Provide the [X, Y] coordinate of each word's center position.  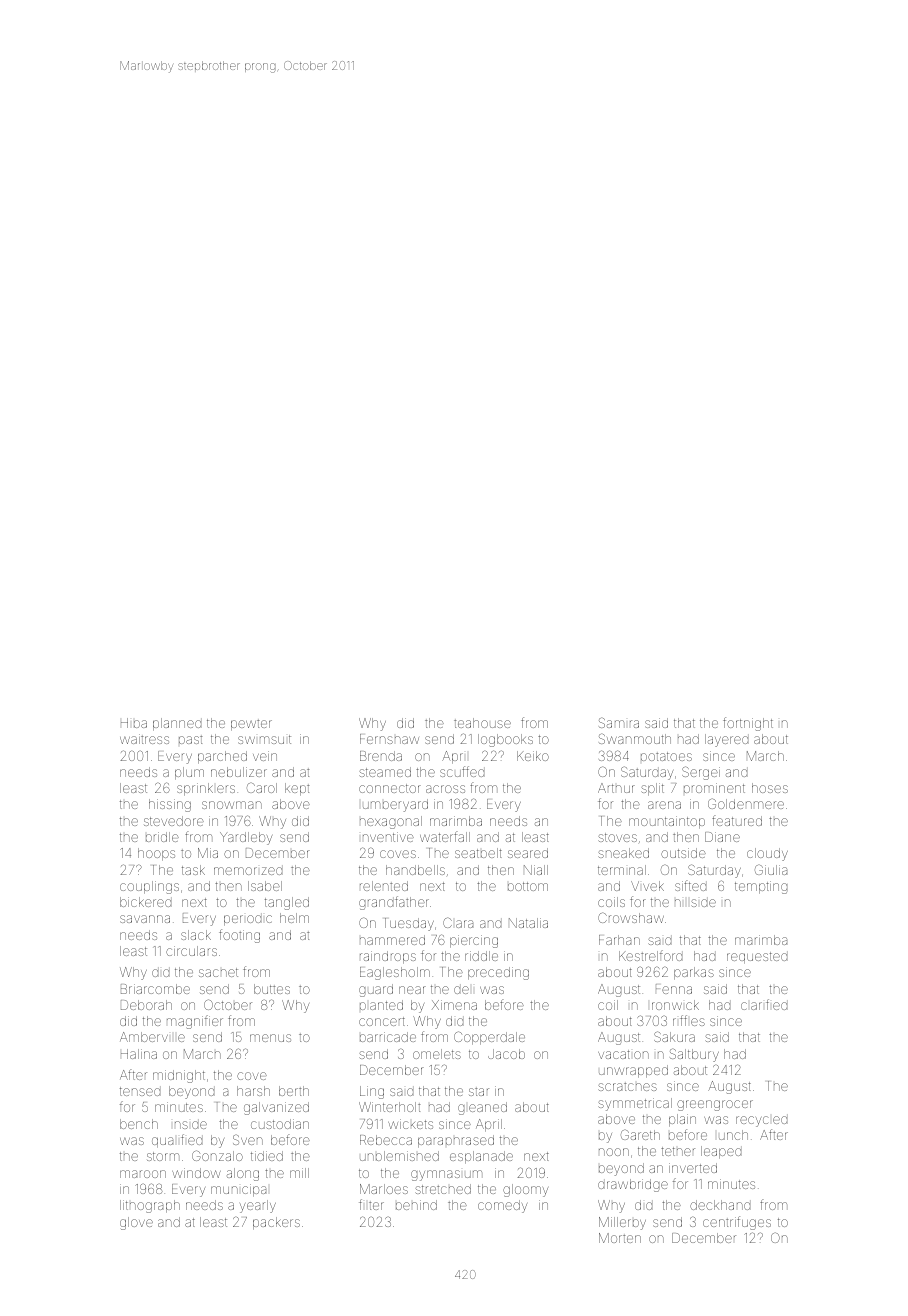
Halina [139, 1054]
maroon [143, 1174]
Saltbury [694, 1055]
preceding [498, 973]
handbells [415, 870]
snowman [232, 805]
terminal [622, 870]
